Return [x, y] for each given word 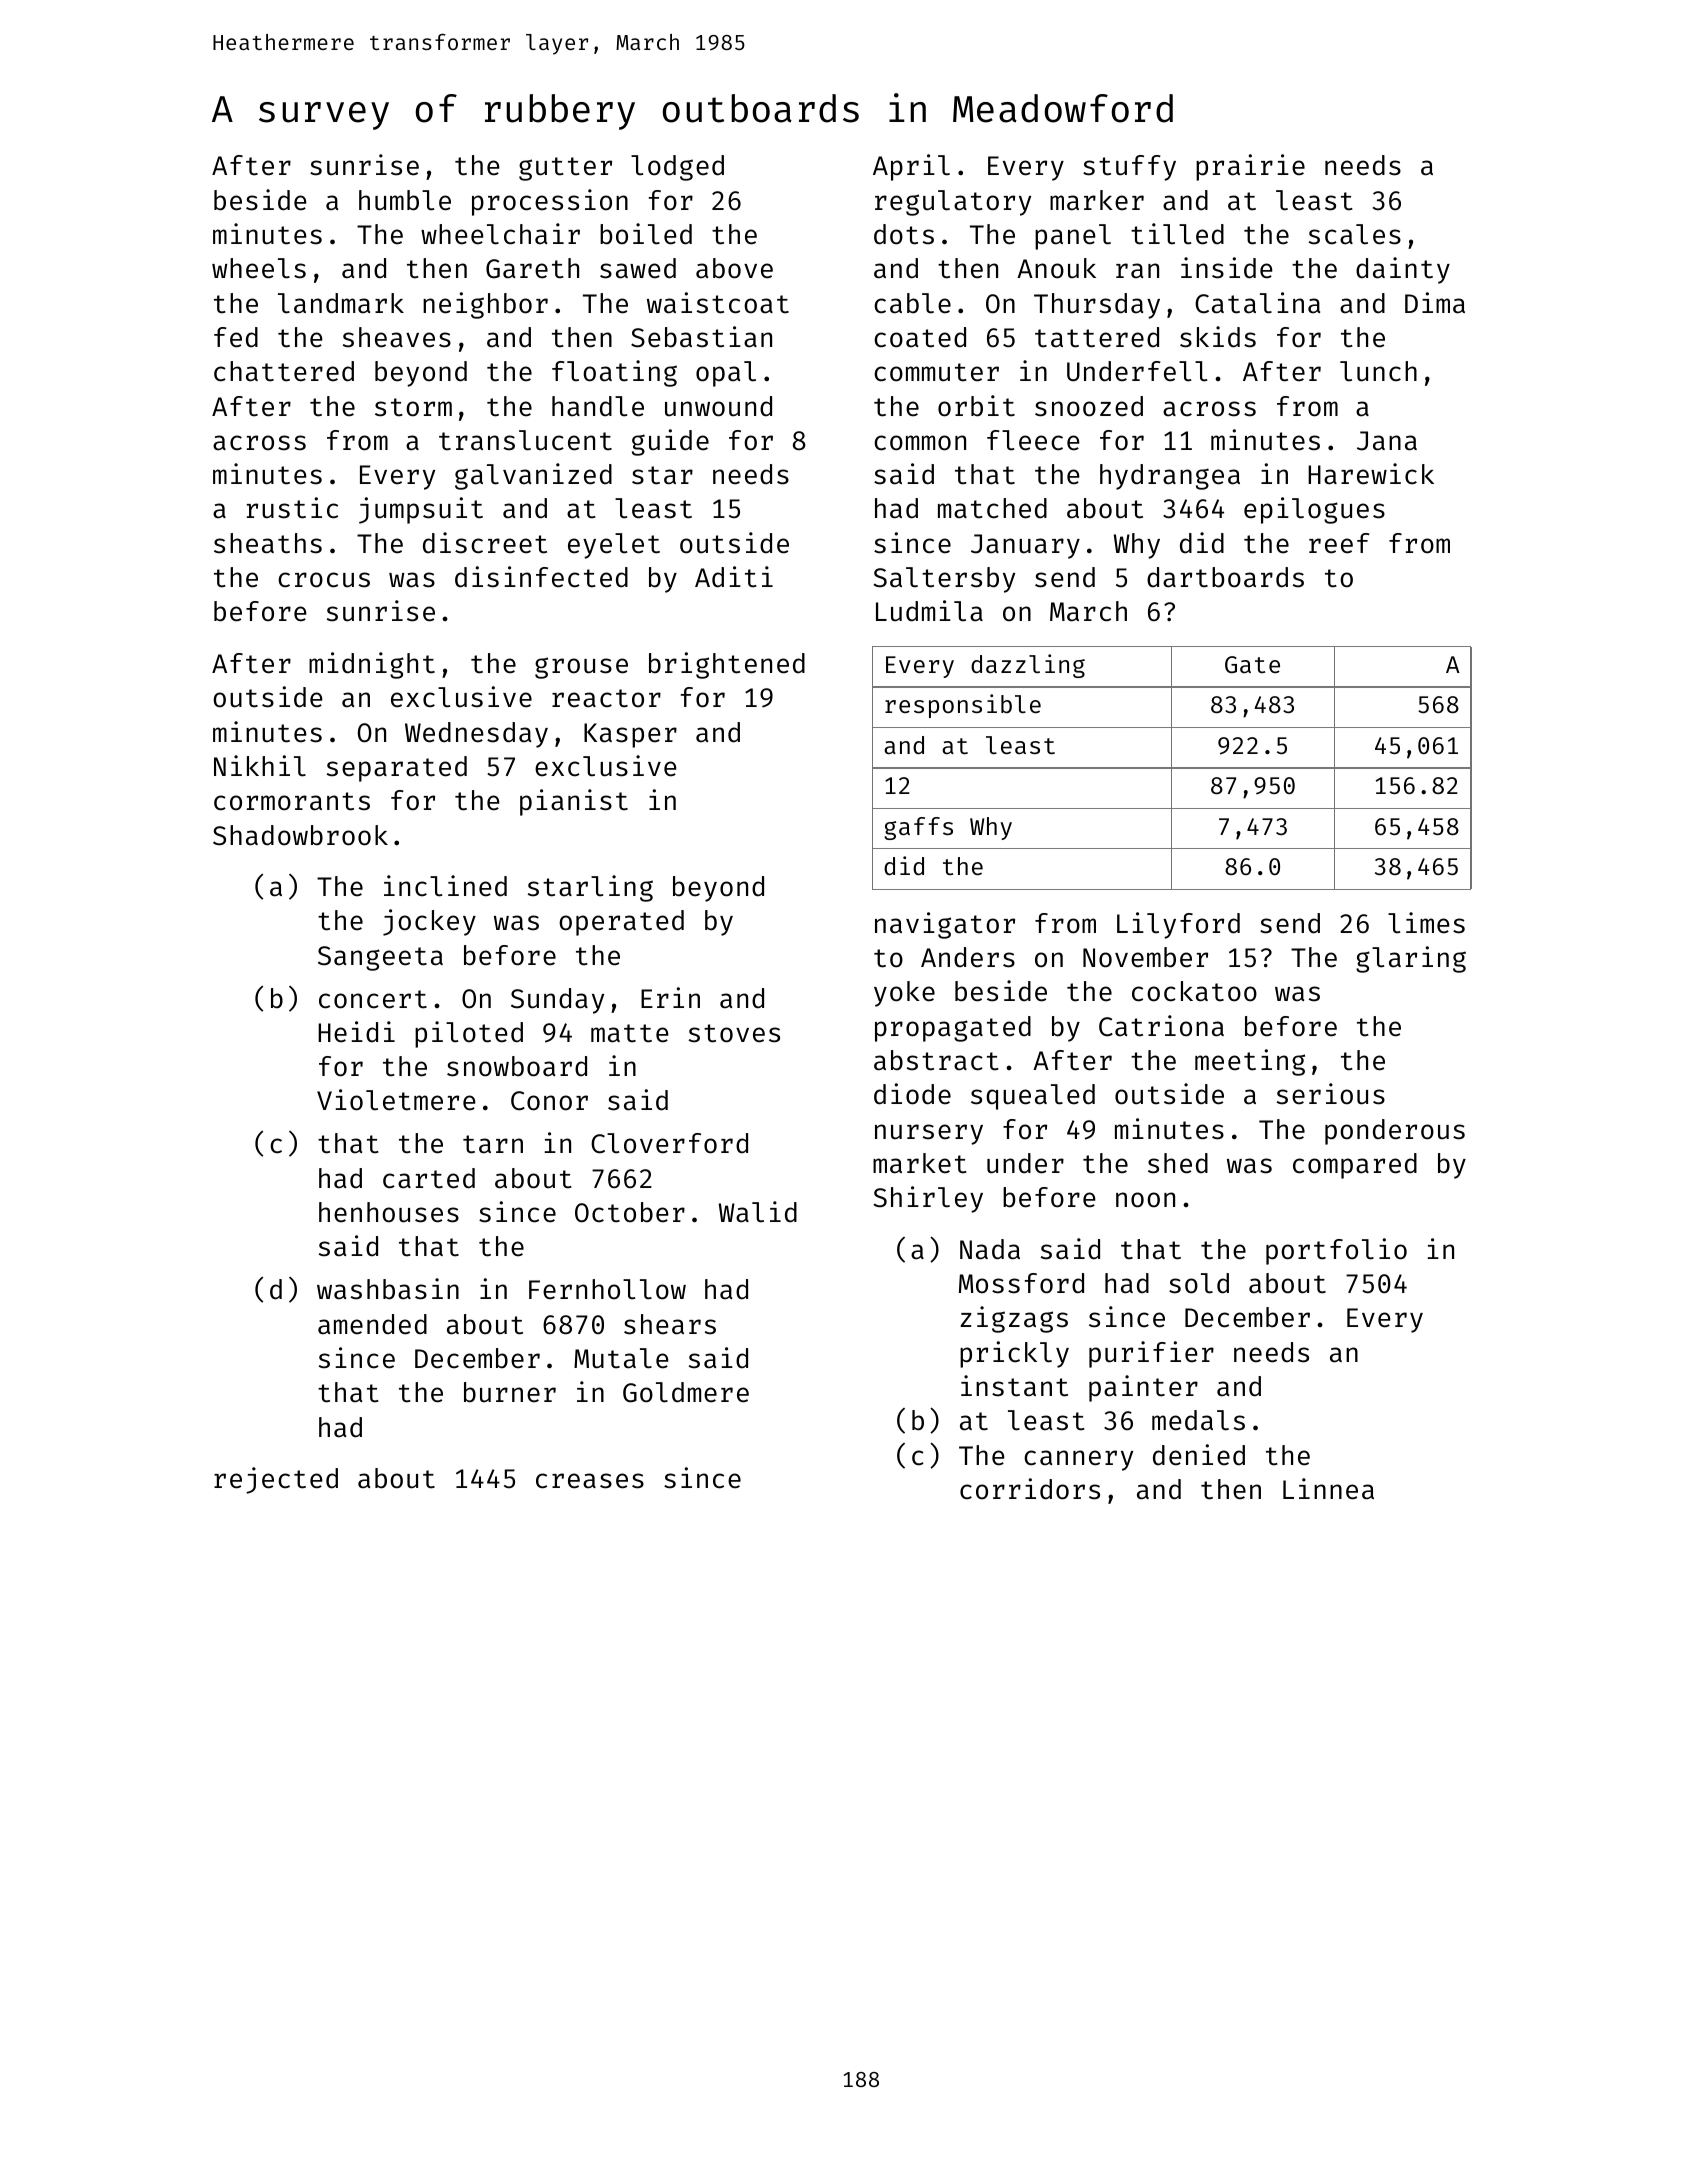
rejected [276, 1480]
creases [590, 1481]
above [734, 268]
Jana [1387, 441]
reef [1339, 543]
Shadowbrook [300, 835]
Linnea [1328, 1489]
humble [405, 200]
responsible [963, 706]
